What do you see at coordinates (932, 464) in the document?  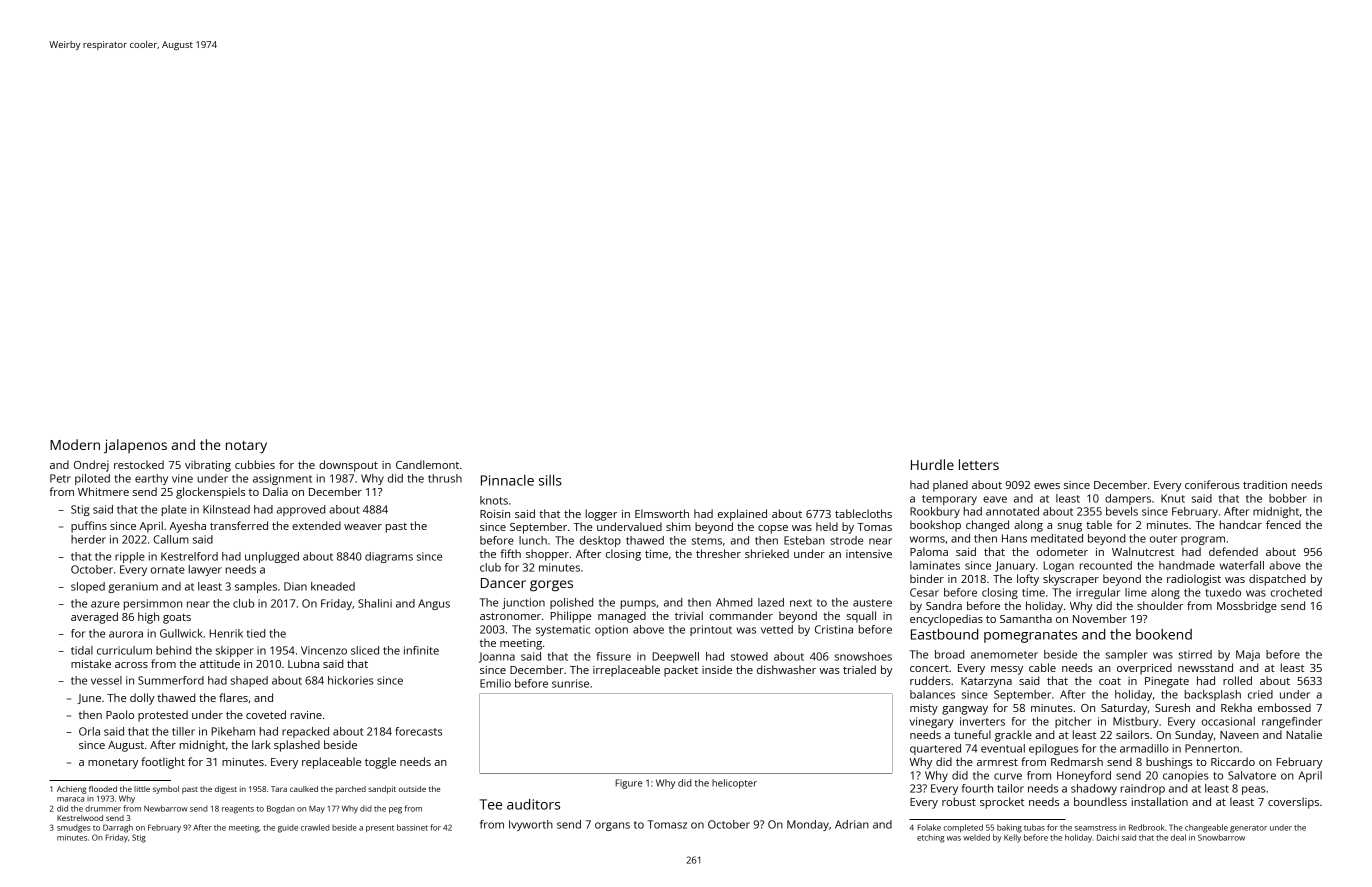 I see `Hurdle` at bounding box center [932, 464].
